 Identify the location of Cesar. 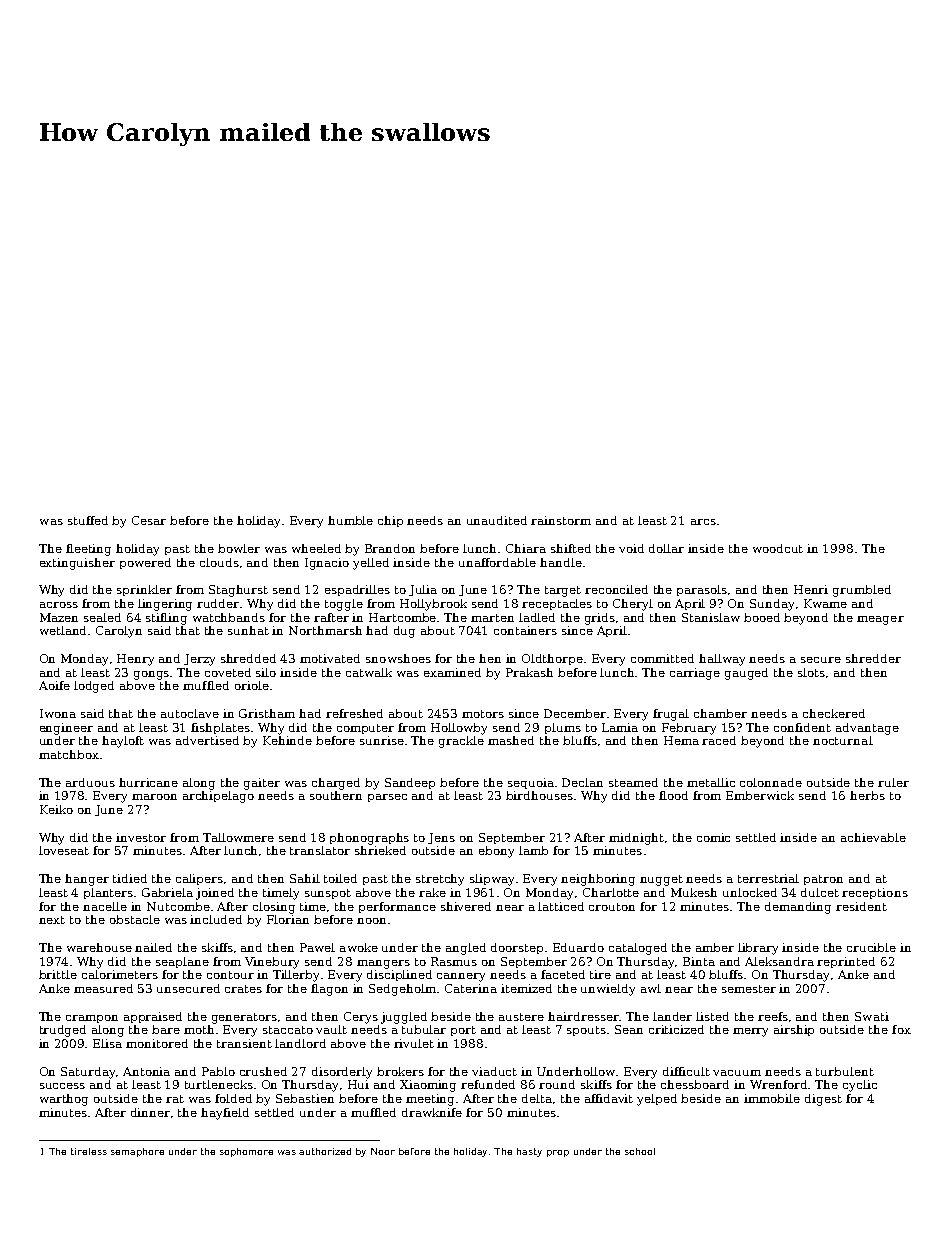
(149, 520).
